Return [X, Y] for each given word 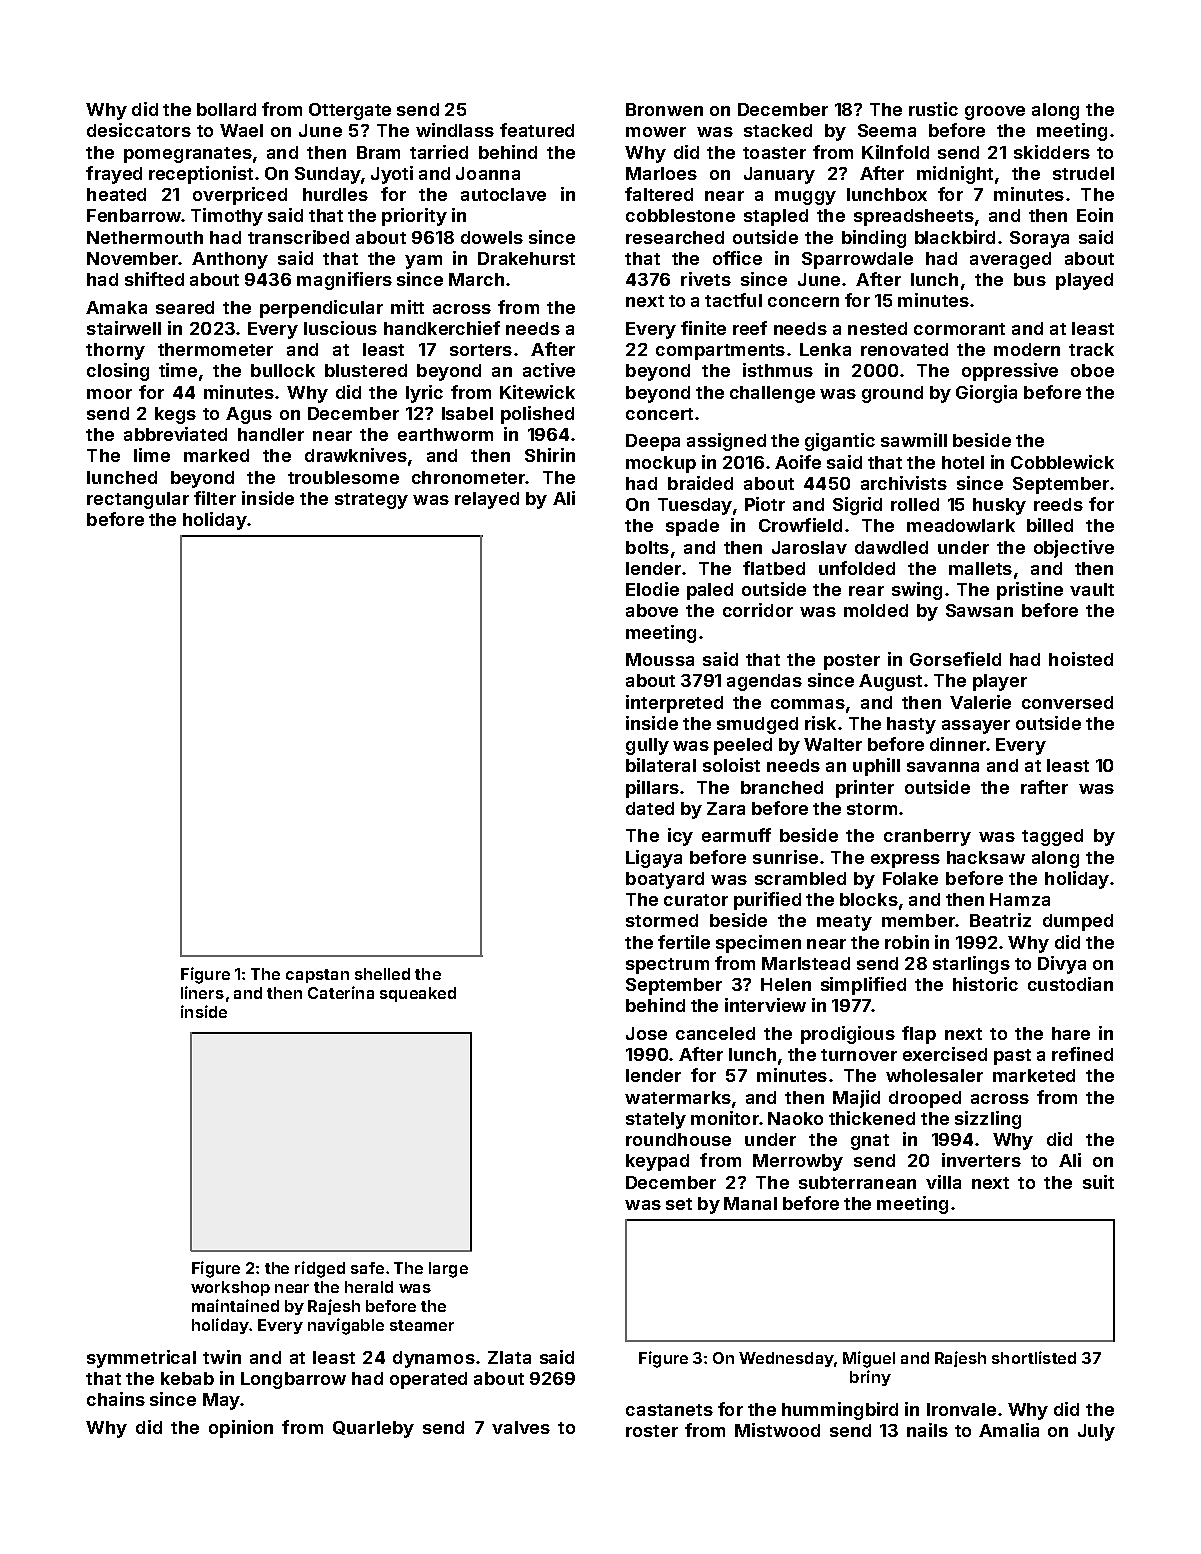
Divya [1062, 965]
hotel [963, 462]
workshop [230, 1288]
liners [202, 992]
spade [692, 527]
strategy [371, 501]
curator [696, 900]
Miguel [869, 1359]
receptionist [201, 175]
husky [999, 506]
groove [995, 113]
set [679, 1204]
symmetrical [141, 1359]
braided [700, 483]
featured [537, 130]
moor [109, 394]
